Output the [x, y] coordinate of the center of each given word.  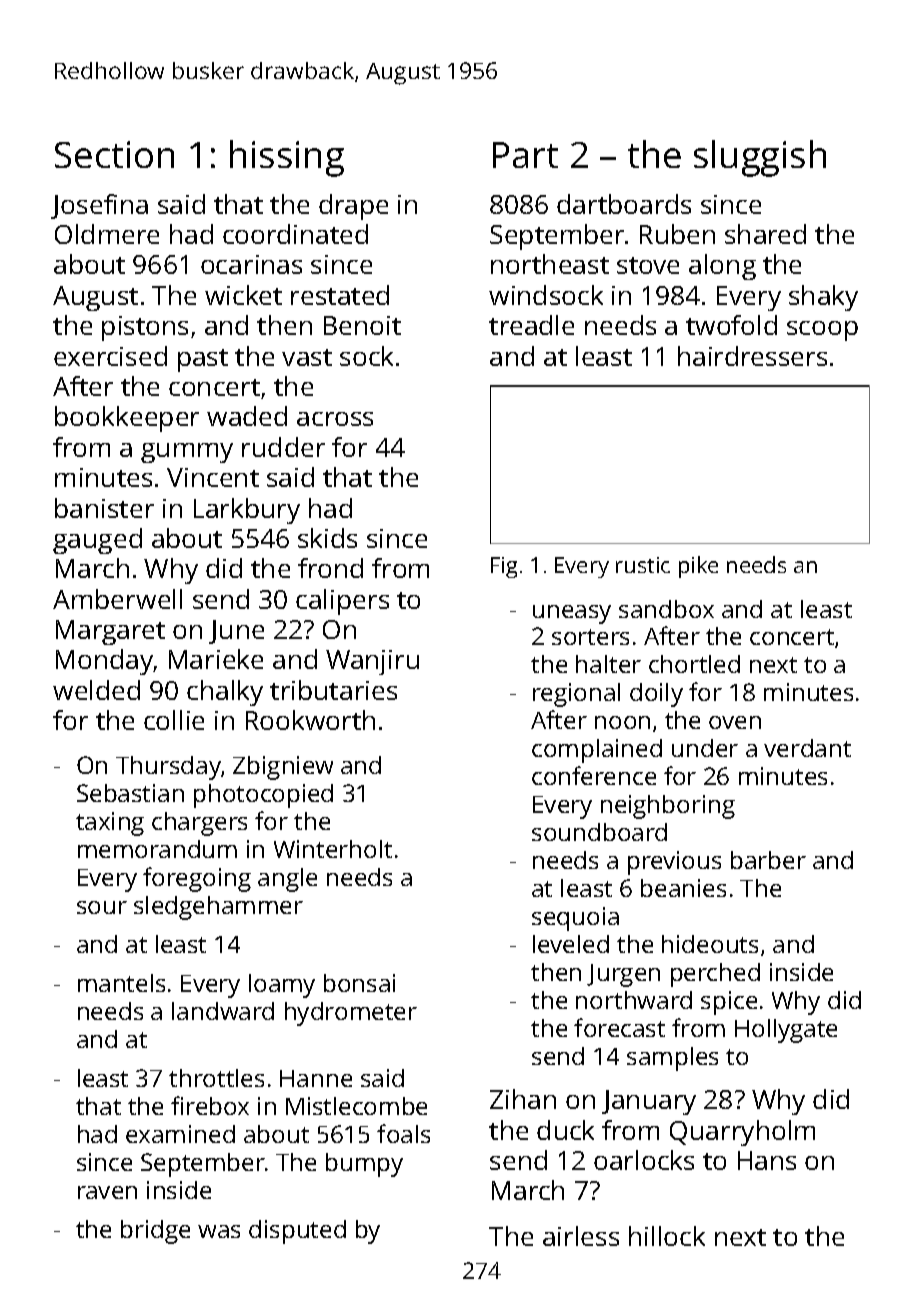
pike [698, 567]
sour [102, 907]
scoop [822, 331]
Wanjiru [372, 662]
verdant [807, 748]
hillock [667, 1236]
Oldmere [107, 234]
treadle [531, 325]
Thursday [168, 768]
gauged [97, 541]
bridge [155, 1232]
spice [729, 1003]
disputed [297, 1232]
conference [594, 775]
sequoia [575, 919]
